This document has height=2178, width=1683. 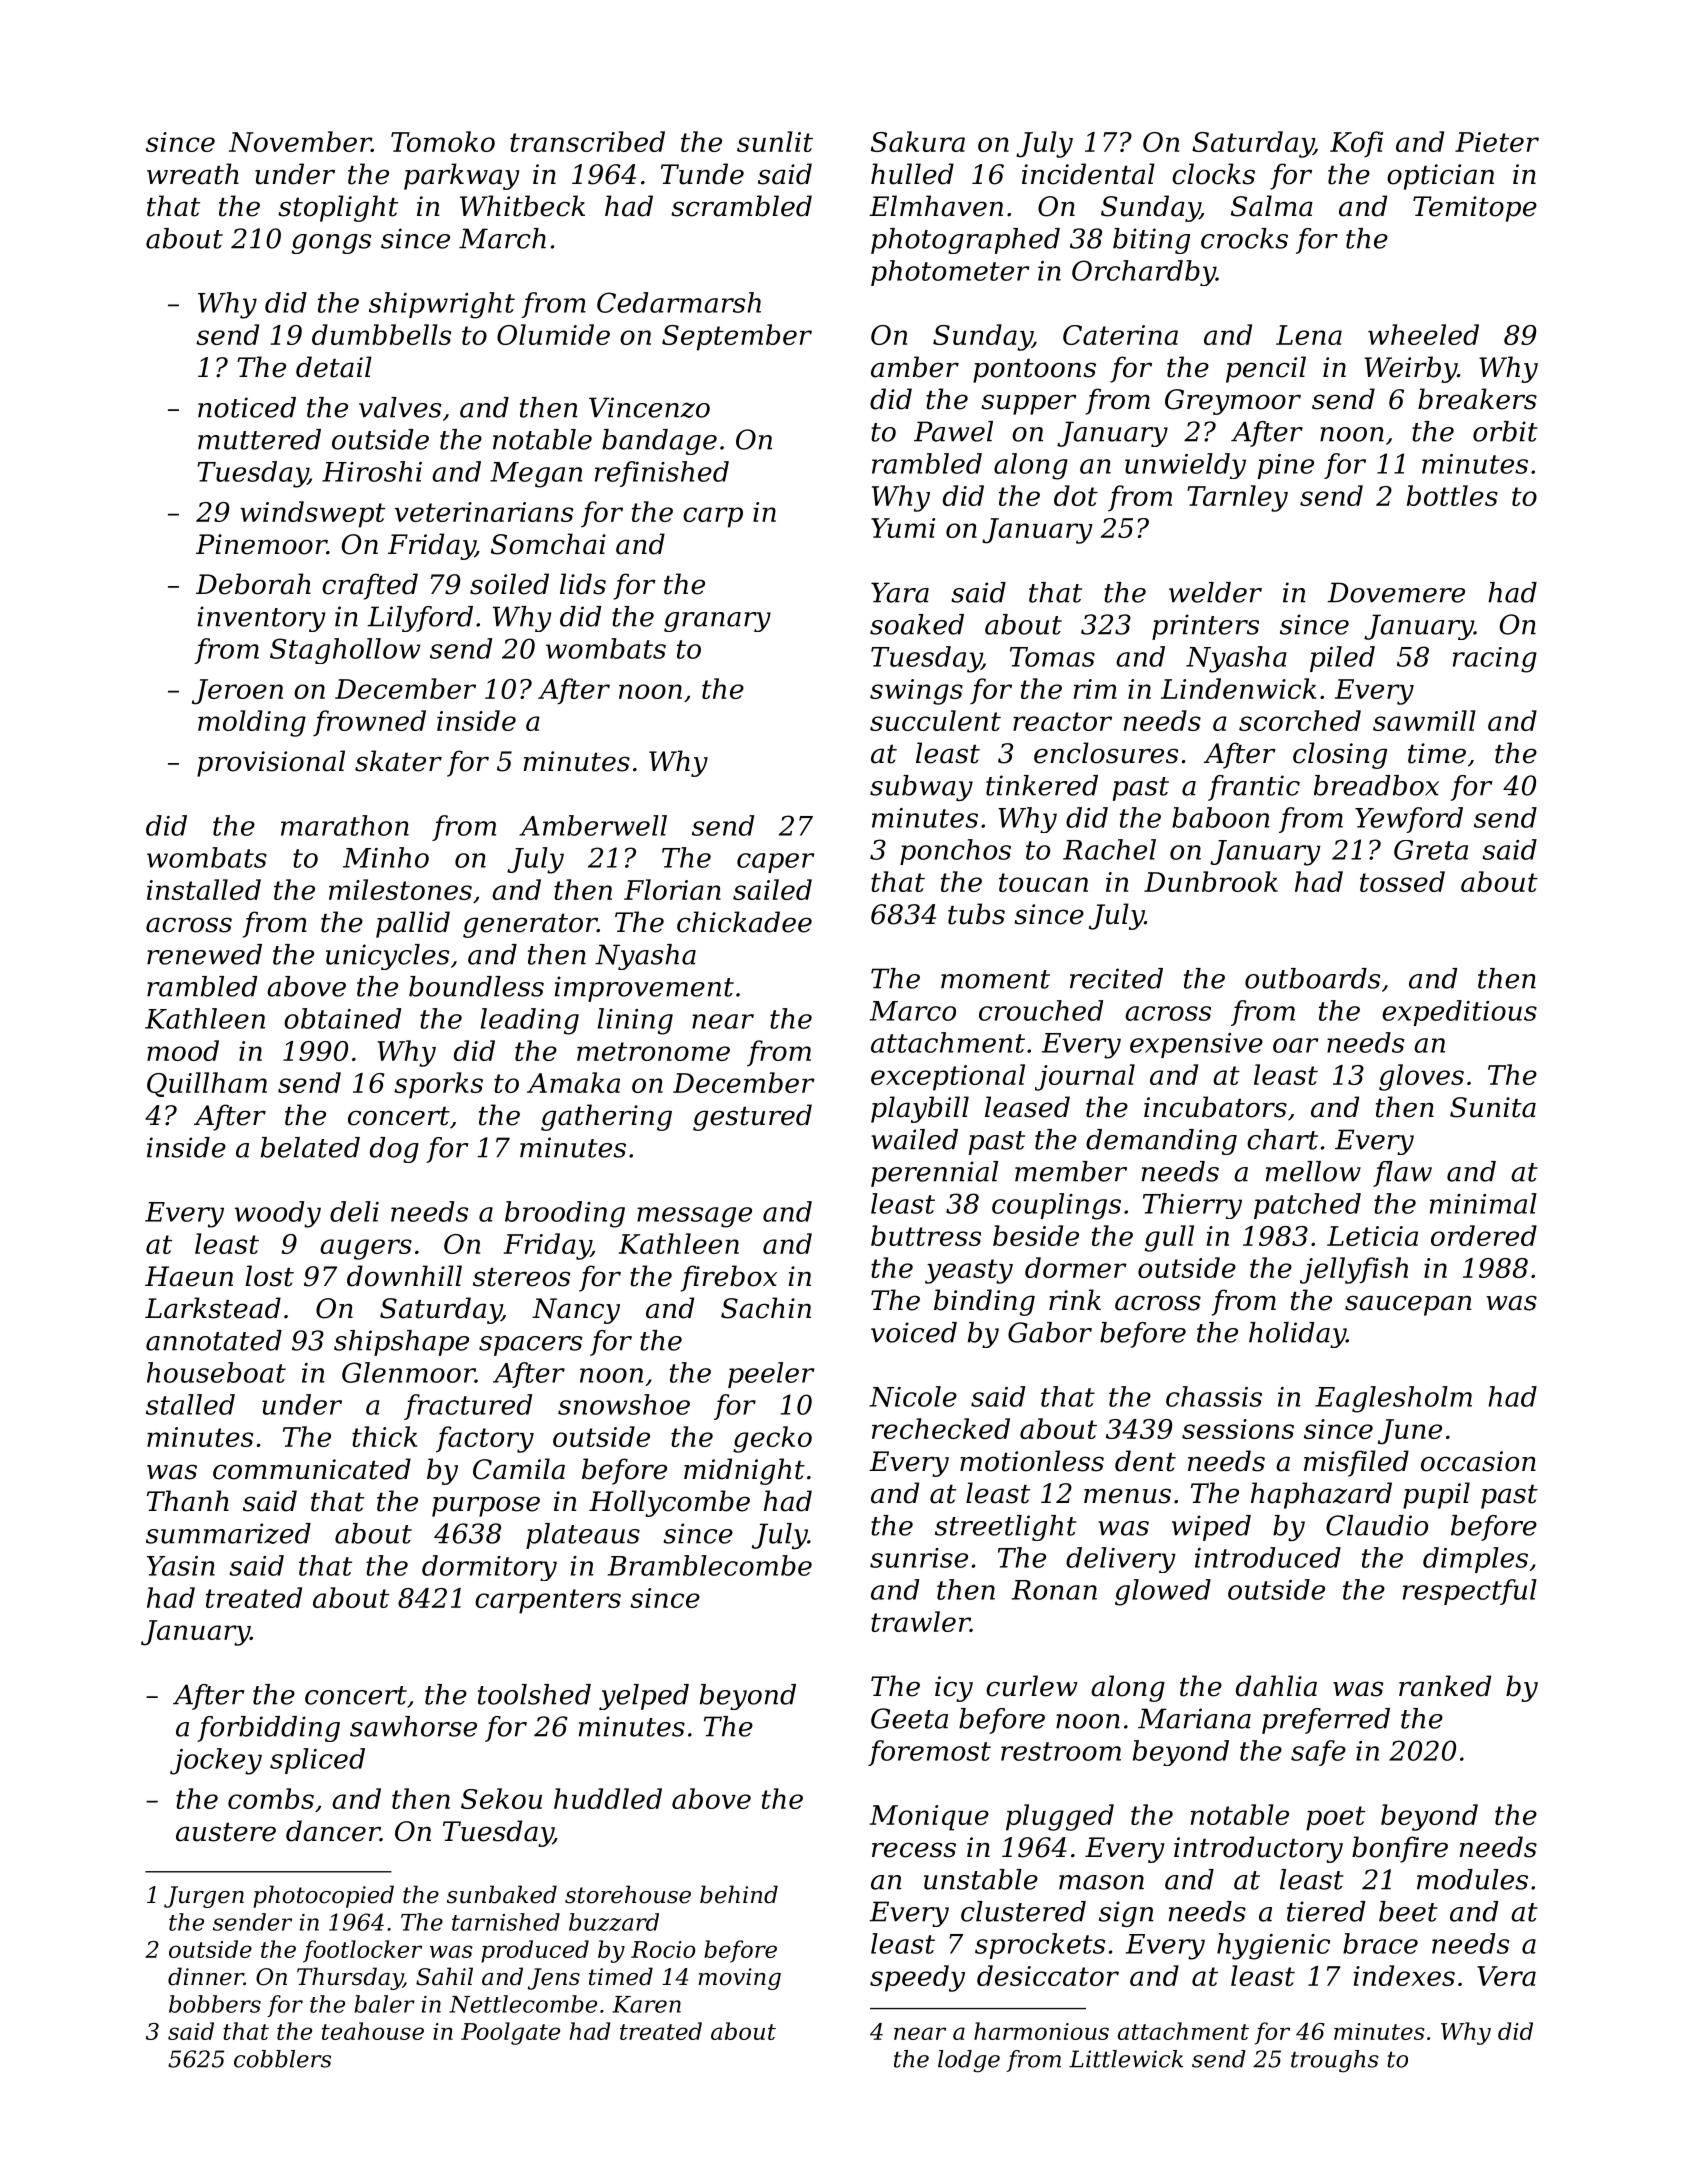 I want to click on lodge, so click(x=969, y=2061).
